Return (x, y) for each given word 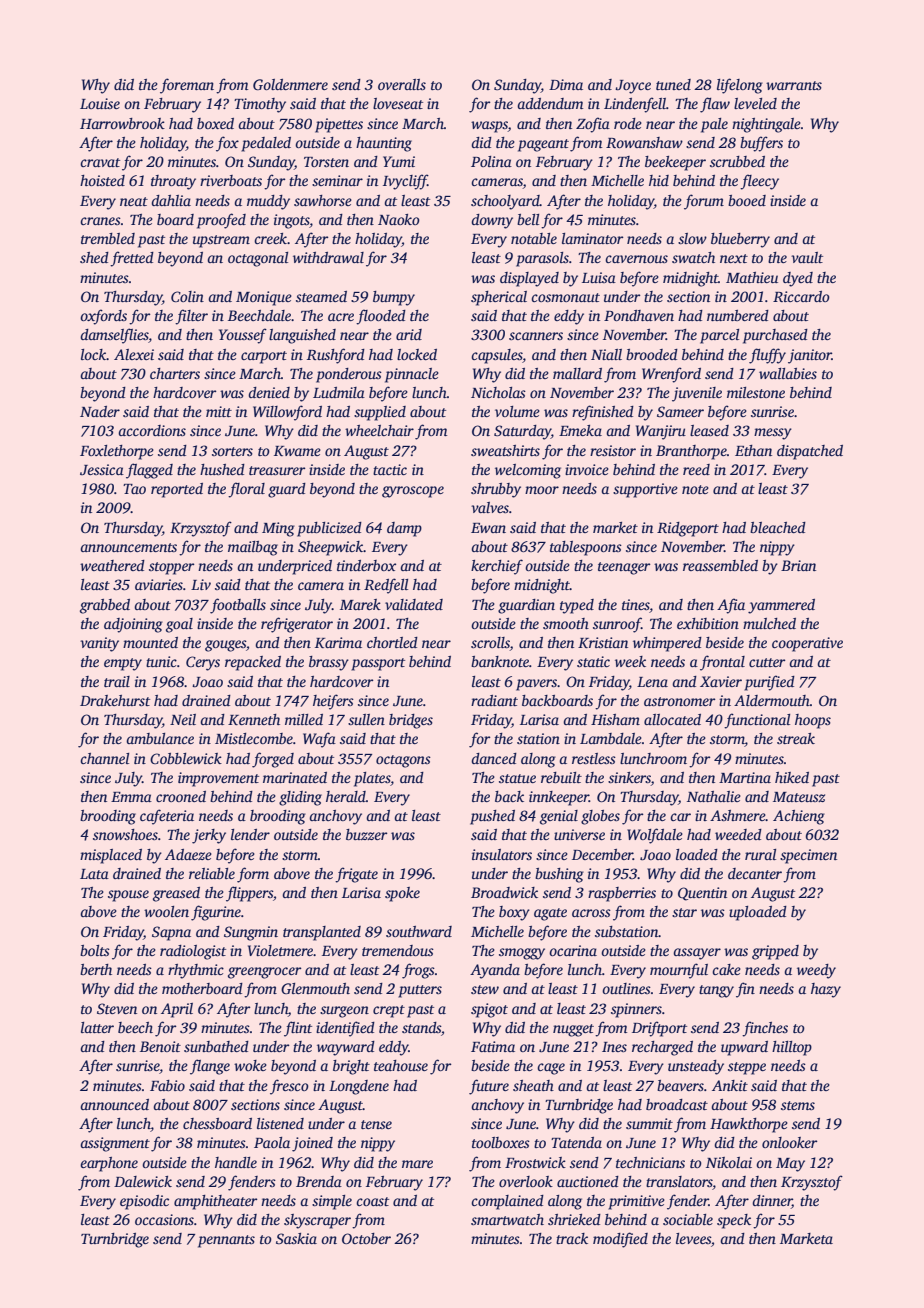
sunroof (617, 625)
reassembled (720, 565)
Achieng (799, 817)
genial (559, 817)
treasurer (277, 470)
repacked (253, 663)
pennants (226, 1241)
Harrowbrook (122, 123)
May (790, 1165)
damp (404, 529)
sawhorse (323, 200)
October (366, 1238)
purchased (775, 336)
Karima (338, 642)
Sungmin (251, 933)
